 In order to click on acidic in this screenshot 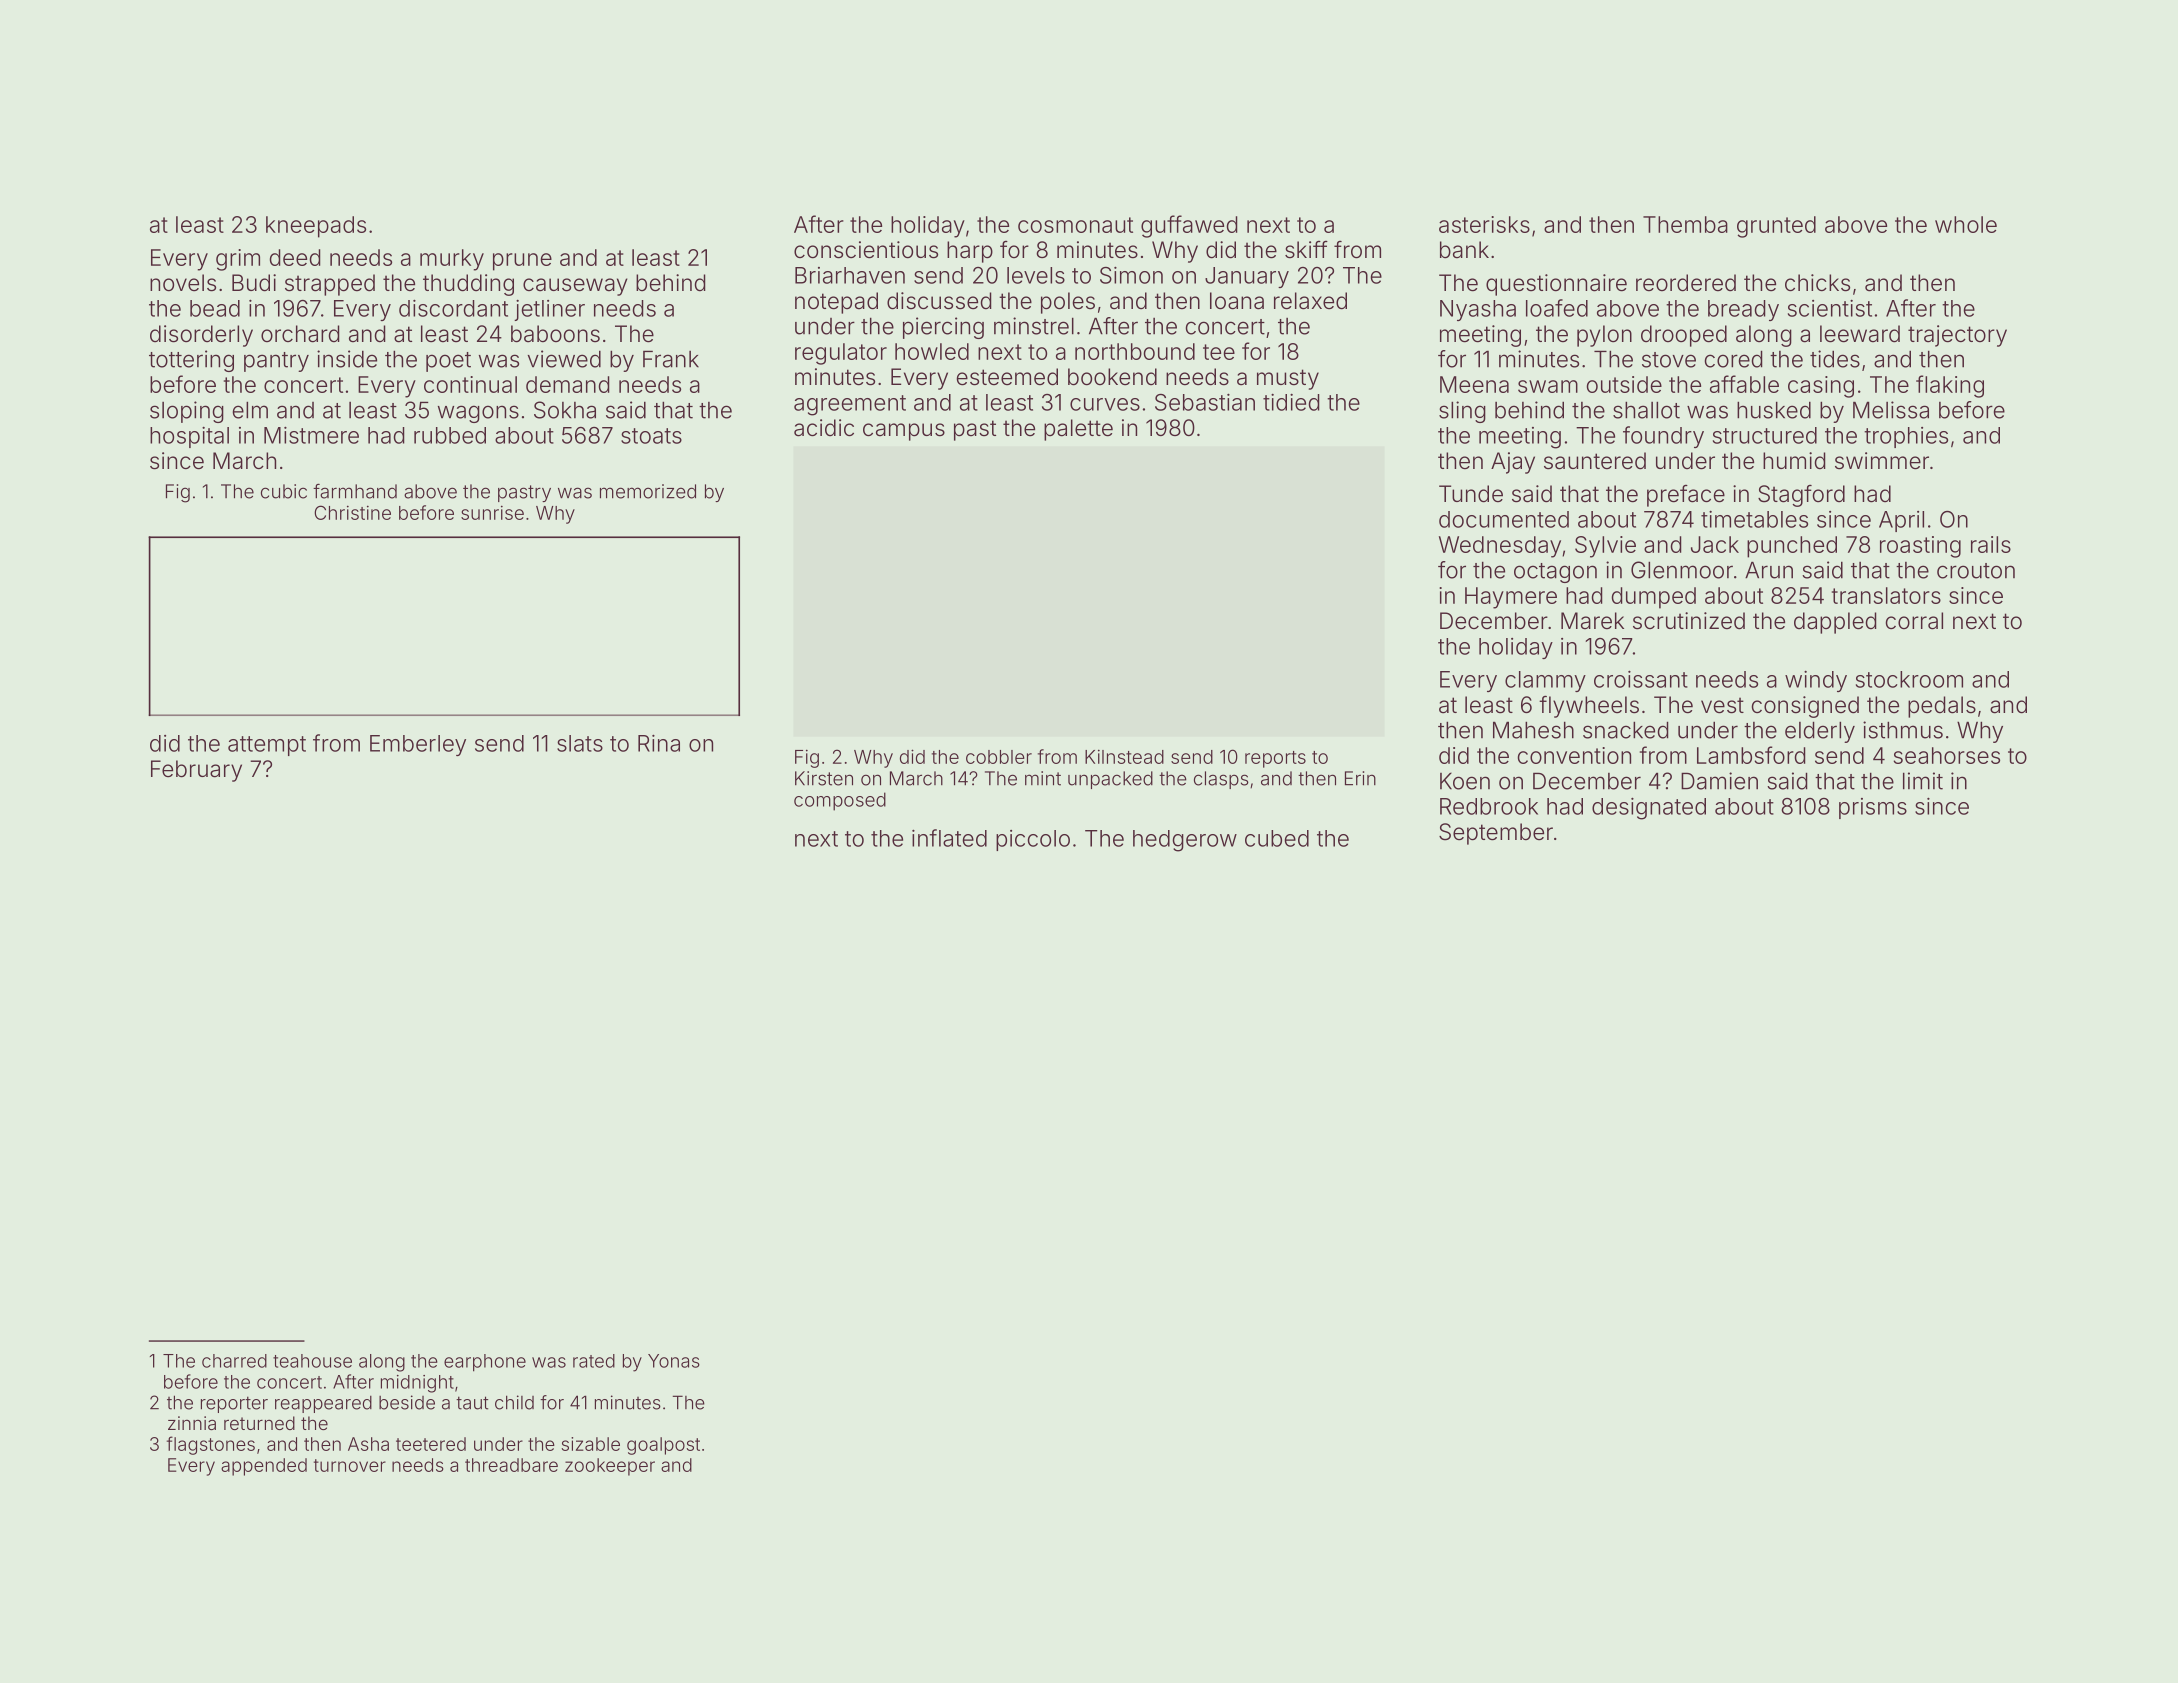, I will do `click(824, 428)`.
